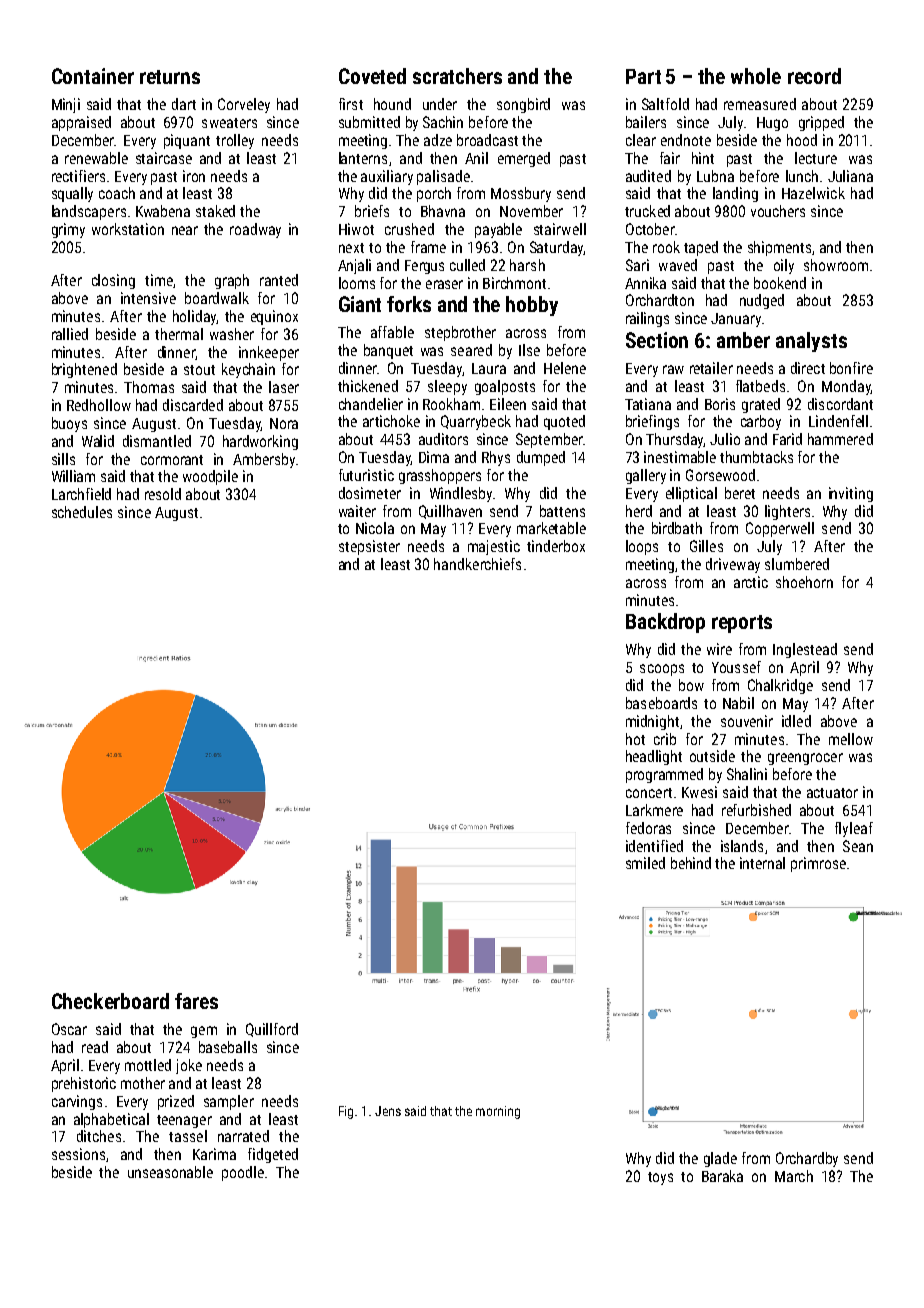 The width and height of the document is (924, 1308). I want to click on carvings, so click(77, 1102).
